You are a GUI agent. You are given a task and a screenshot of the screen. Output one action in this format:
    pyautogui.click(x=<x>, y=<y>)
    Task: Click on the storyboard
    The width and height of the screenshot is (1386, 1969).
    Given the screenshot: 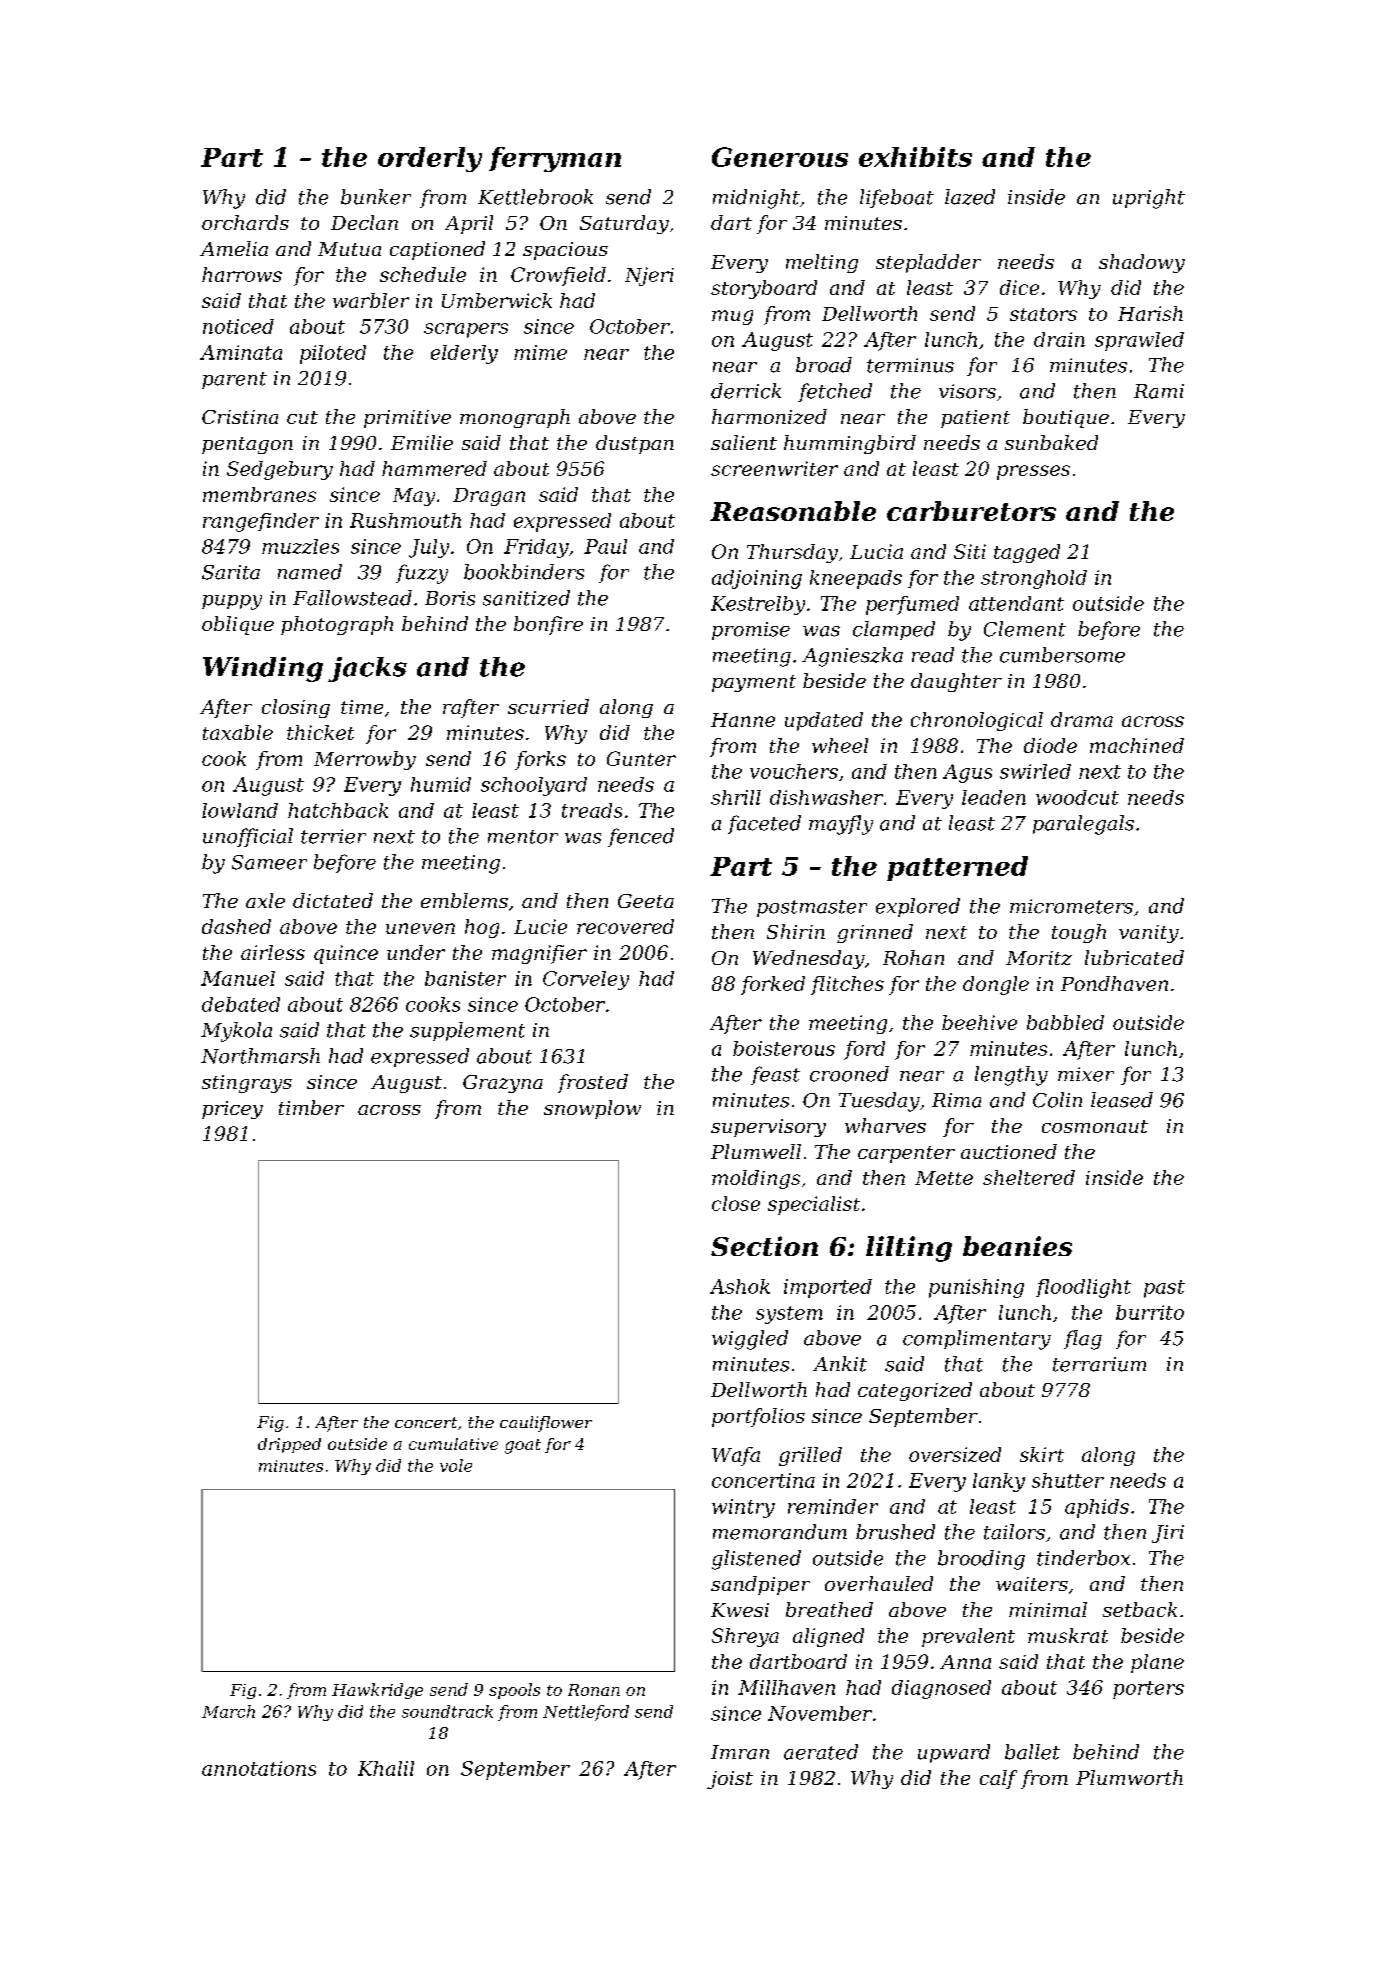 What is the action you would take?
    pyautogui.click(x=764, y=289)
